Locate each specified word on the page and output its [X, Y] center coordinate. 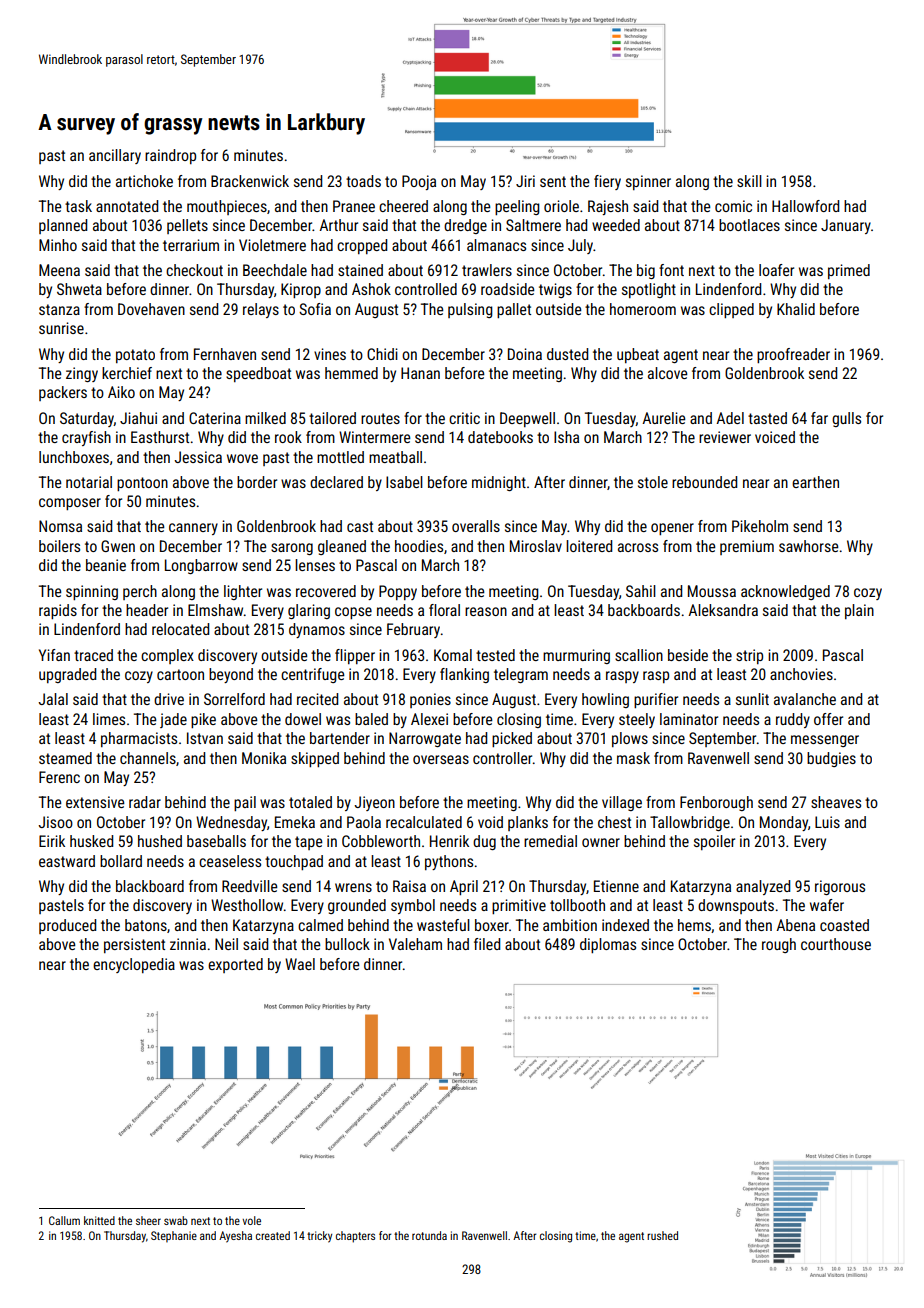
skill [749, 181]
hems [694, 925]
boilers [59, 546]
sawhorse [808, 546]
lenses [315, 565]
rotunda [429, 1235]
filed [487, 944]
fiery [607, 182]
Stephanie [174, 1236]
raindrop [170, 156]
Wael [300, 964]
